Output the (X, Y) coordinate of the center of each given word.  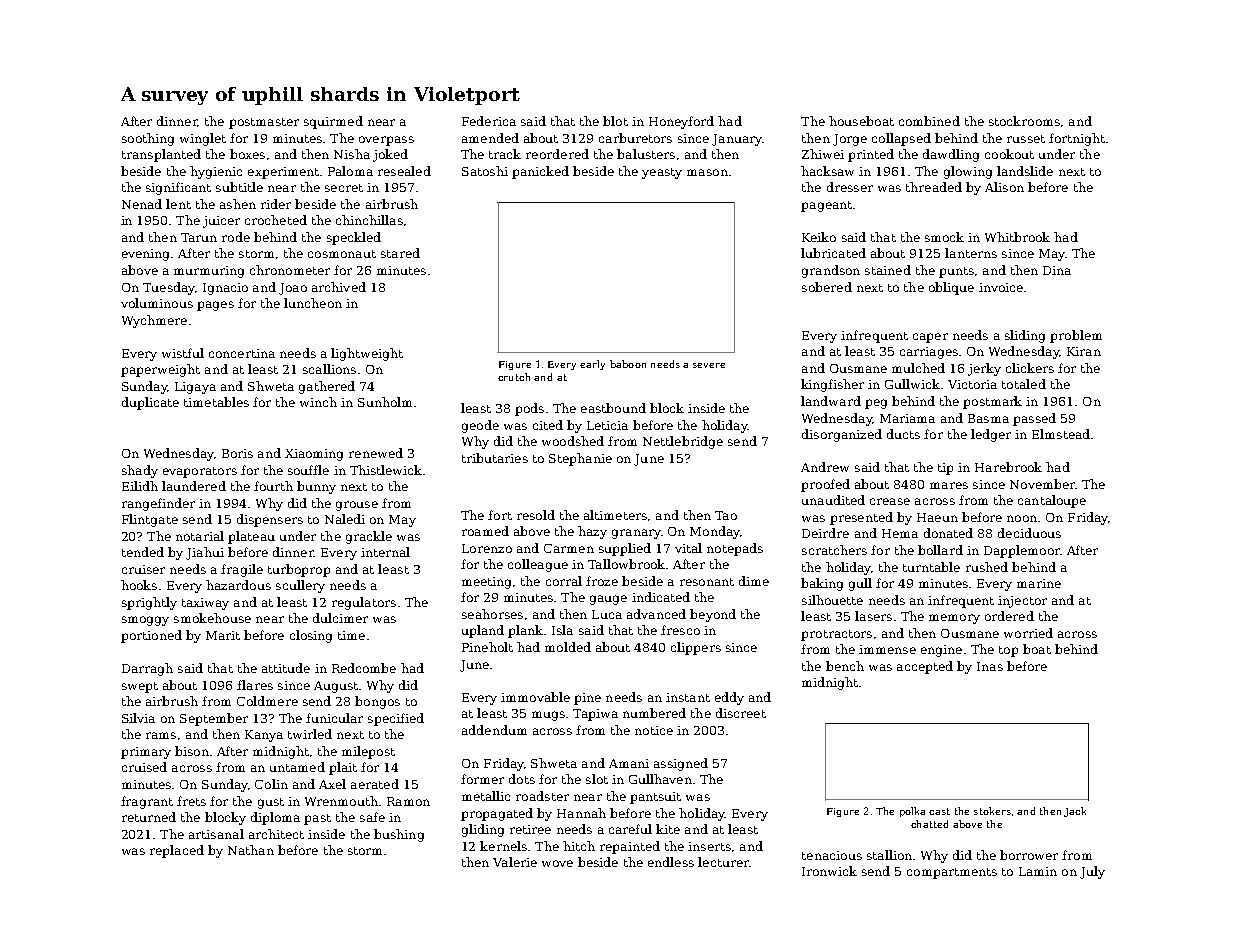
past (317, 819)
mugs (548, 716)
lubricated (833, 253)
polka (912, 812)
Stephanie (580, 459)
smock (944, 237)
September (214, 719)
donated (948, 533)
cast (939, 811)
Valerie (515, 862)
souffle (308, 470)
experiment (283, 173)
